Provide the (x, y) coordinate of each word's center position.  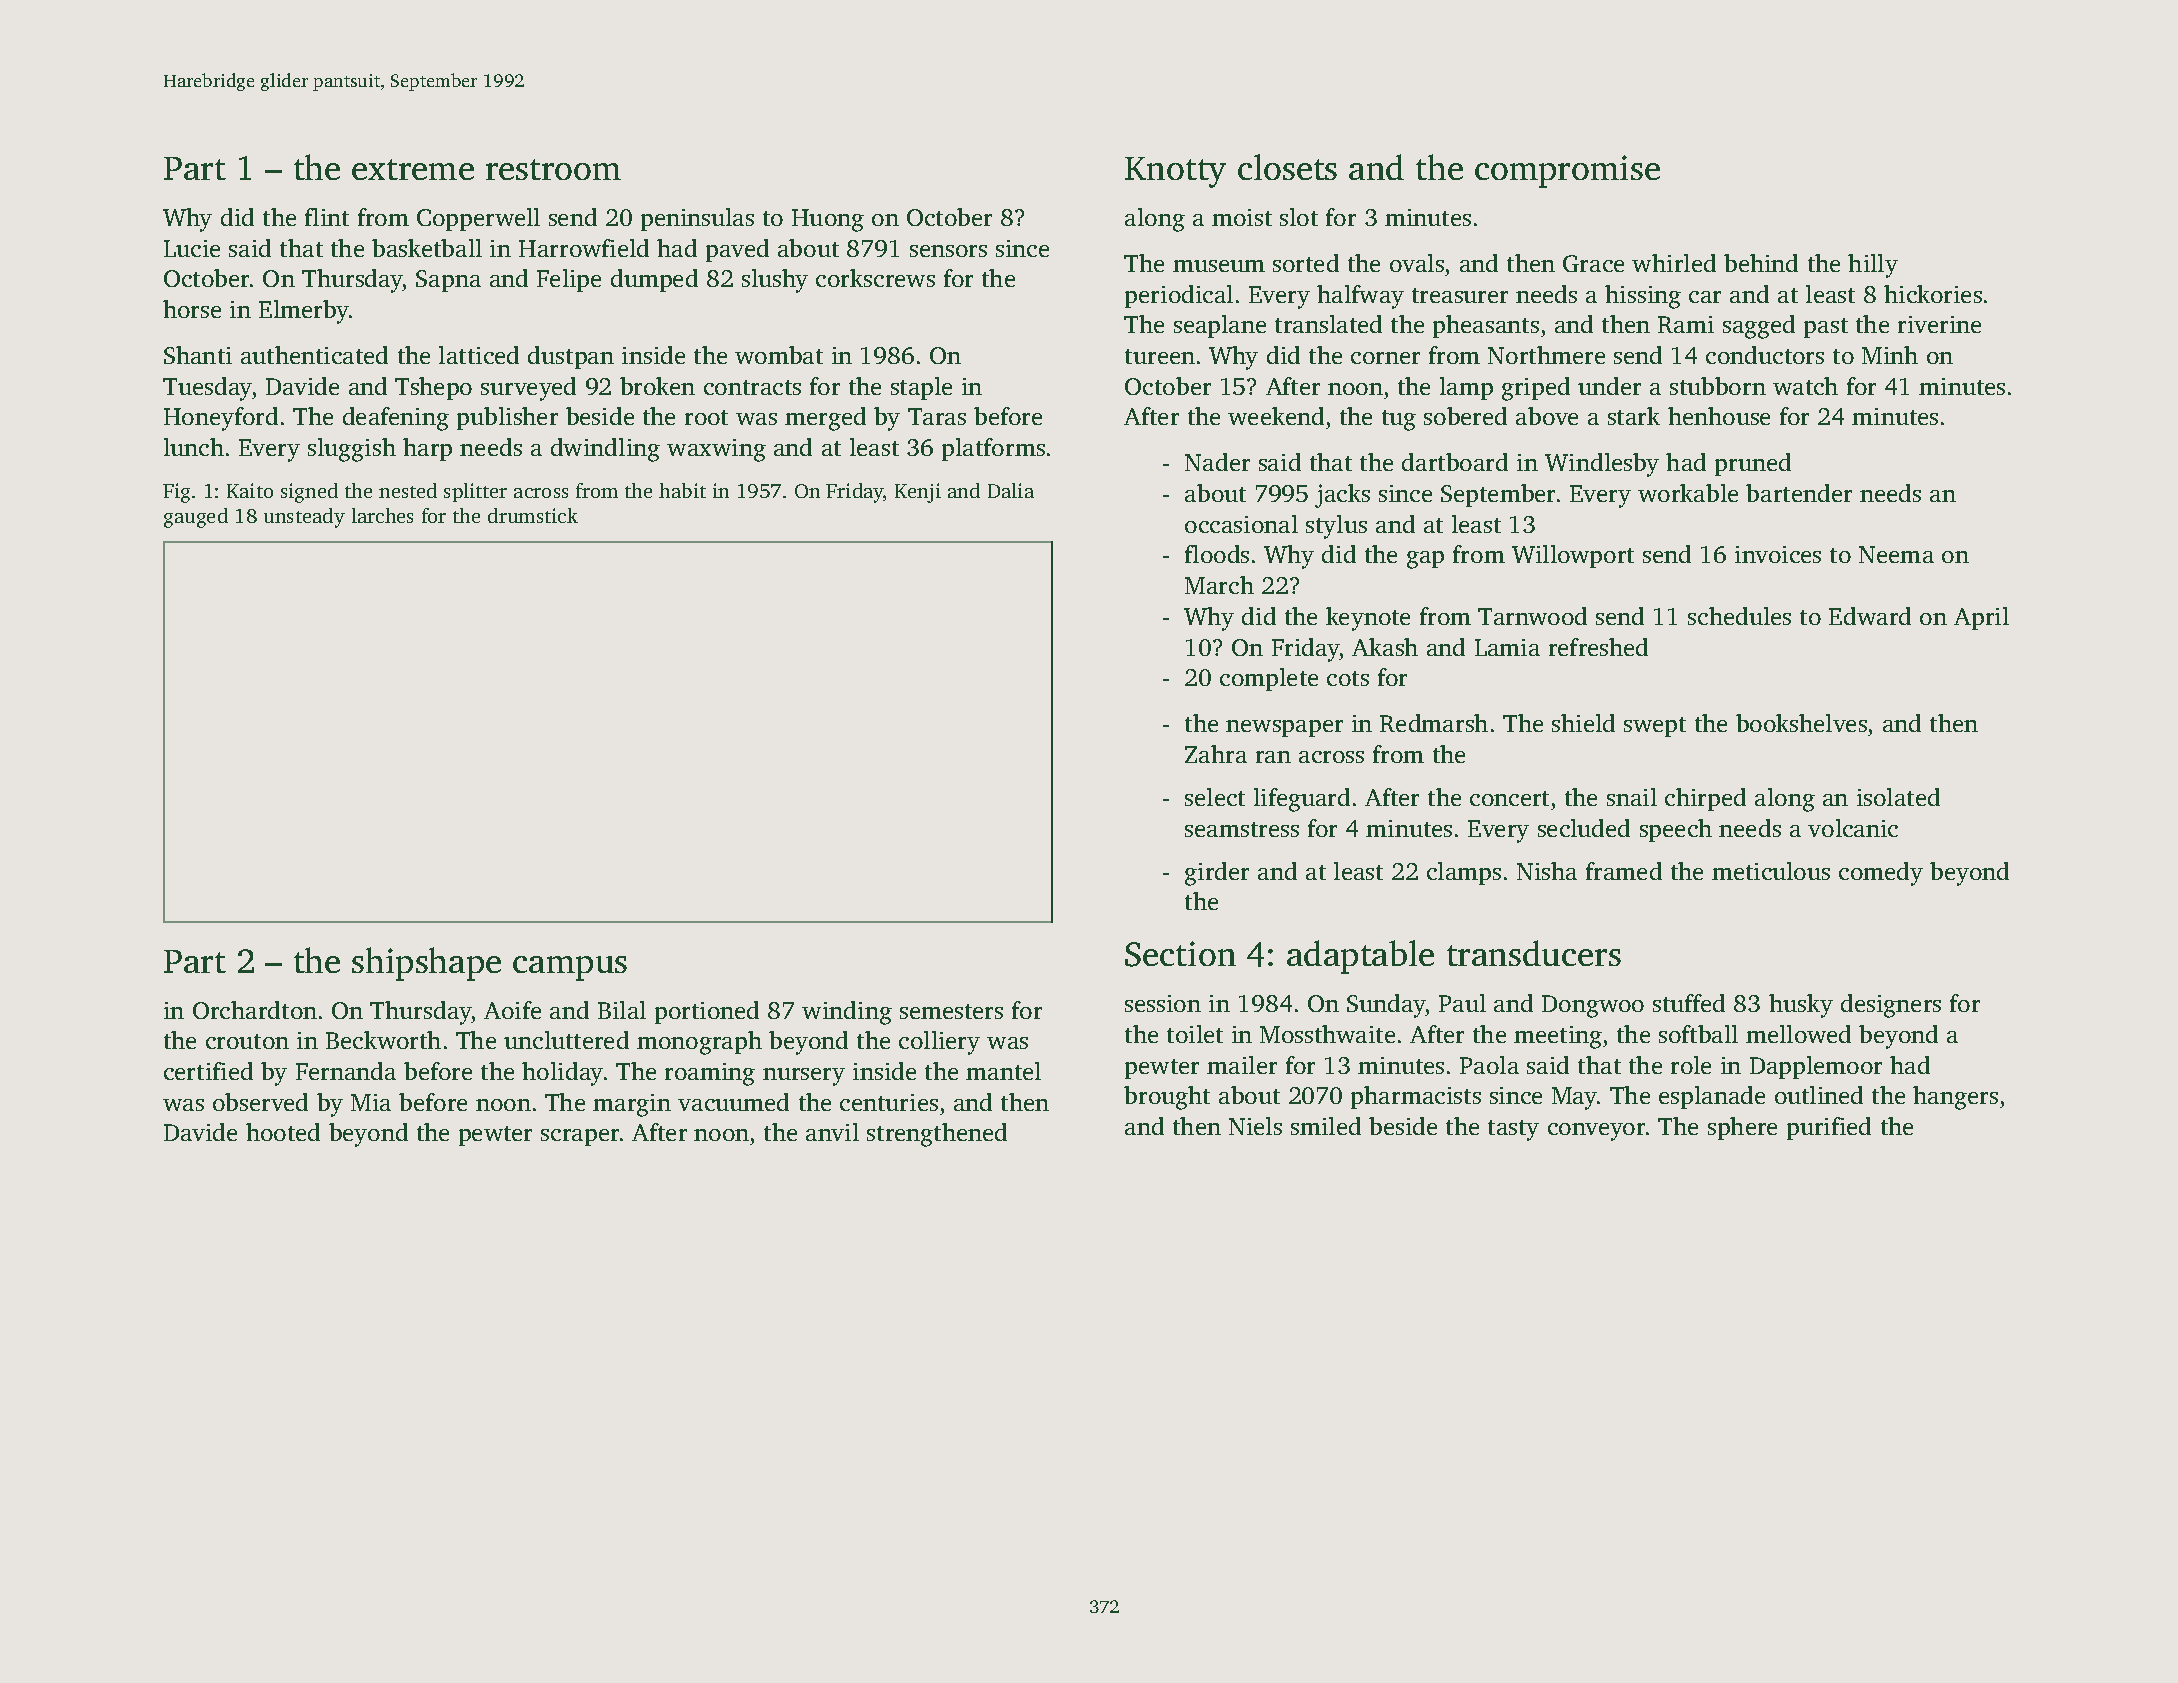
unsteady (304, 518)
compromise (1567, 171)
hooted (283, 1132)
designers (1891, 1006)
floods (1217, 554)
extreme (413, 169)
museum (1219, 266)
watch (1805, 386)
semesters (951, 1011)
